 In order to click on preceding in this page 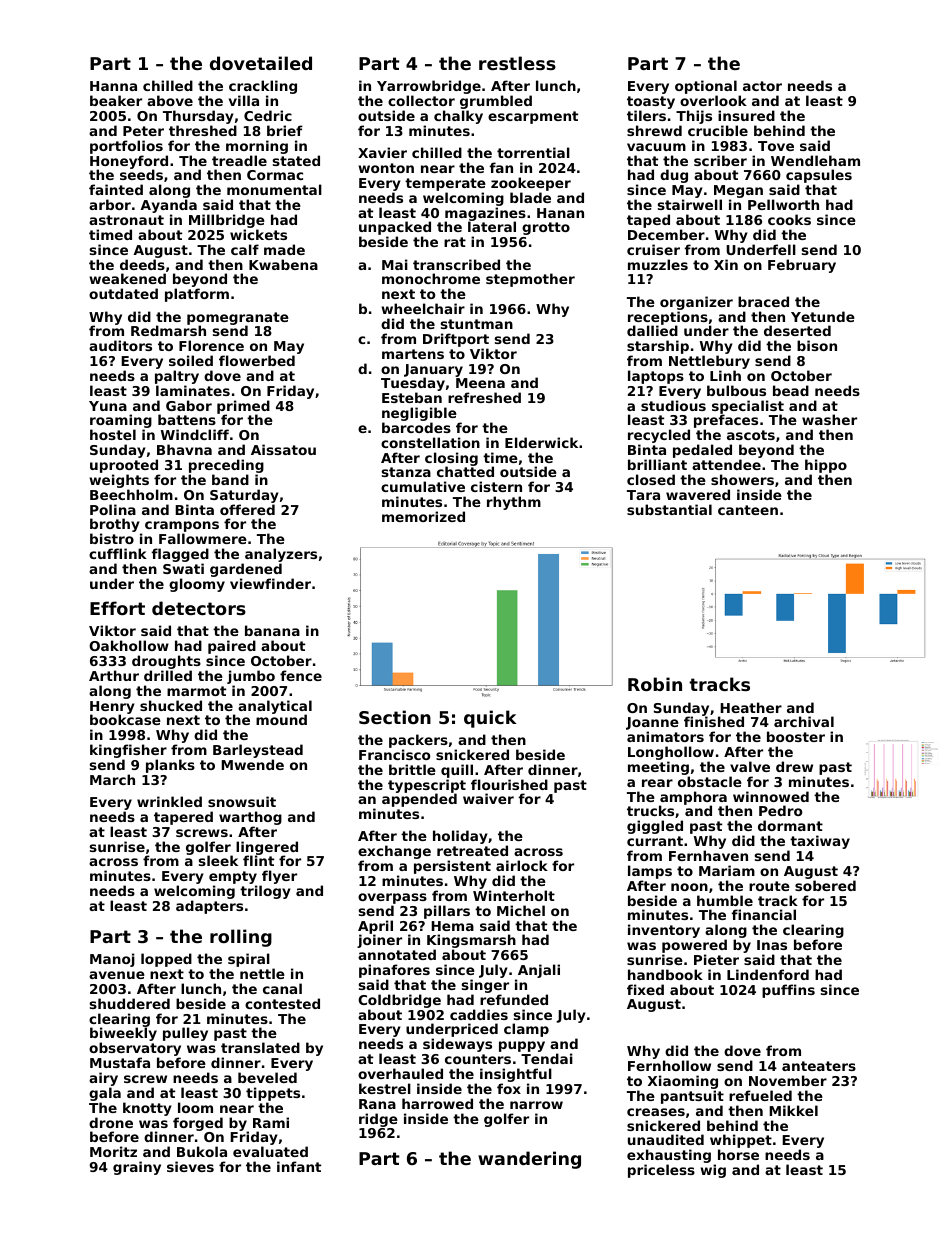, I will do `click(226, 466)`.
